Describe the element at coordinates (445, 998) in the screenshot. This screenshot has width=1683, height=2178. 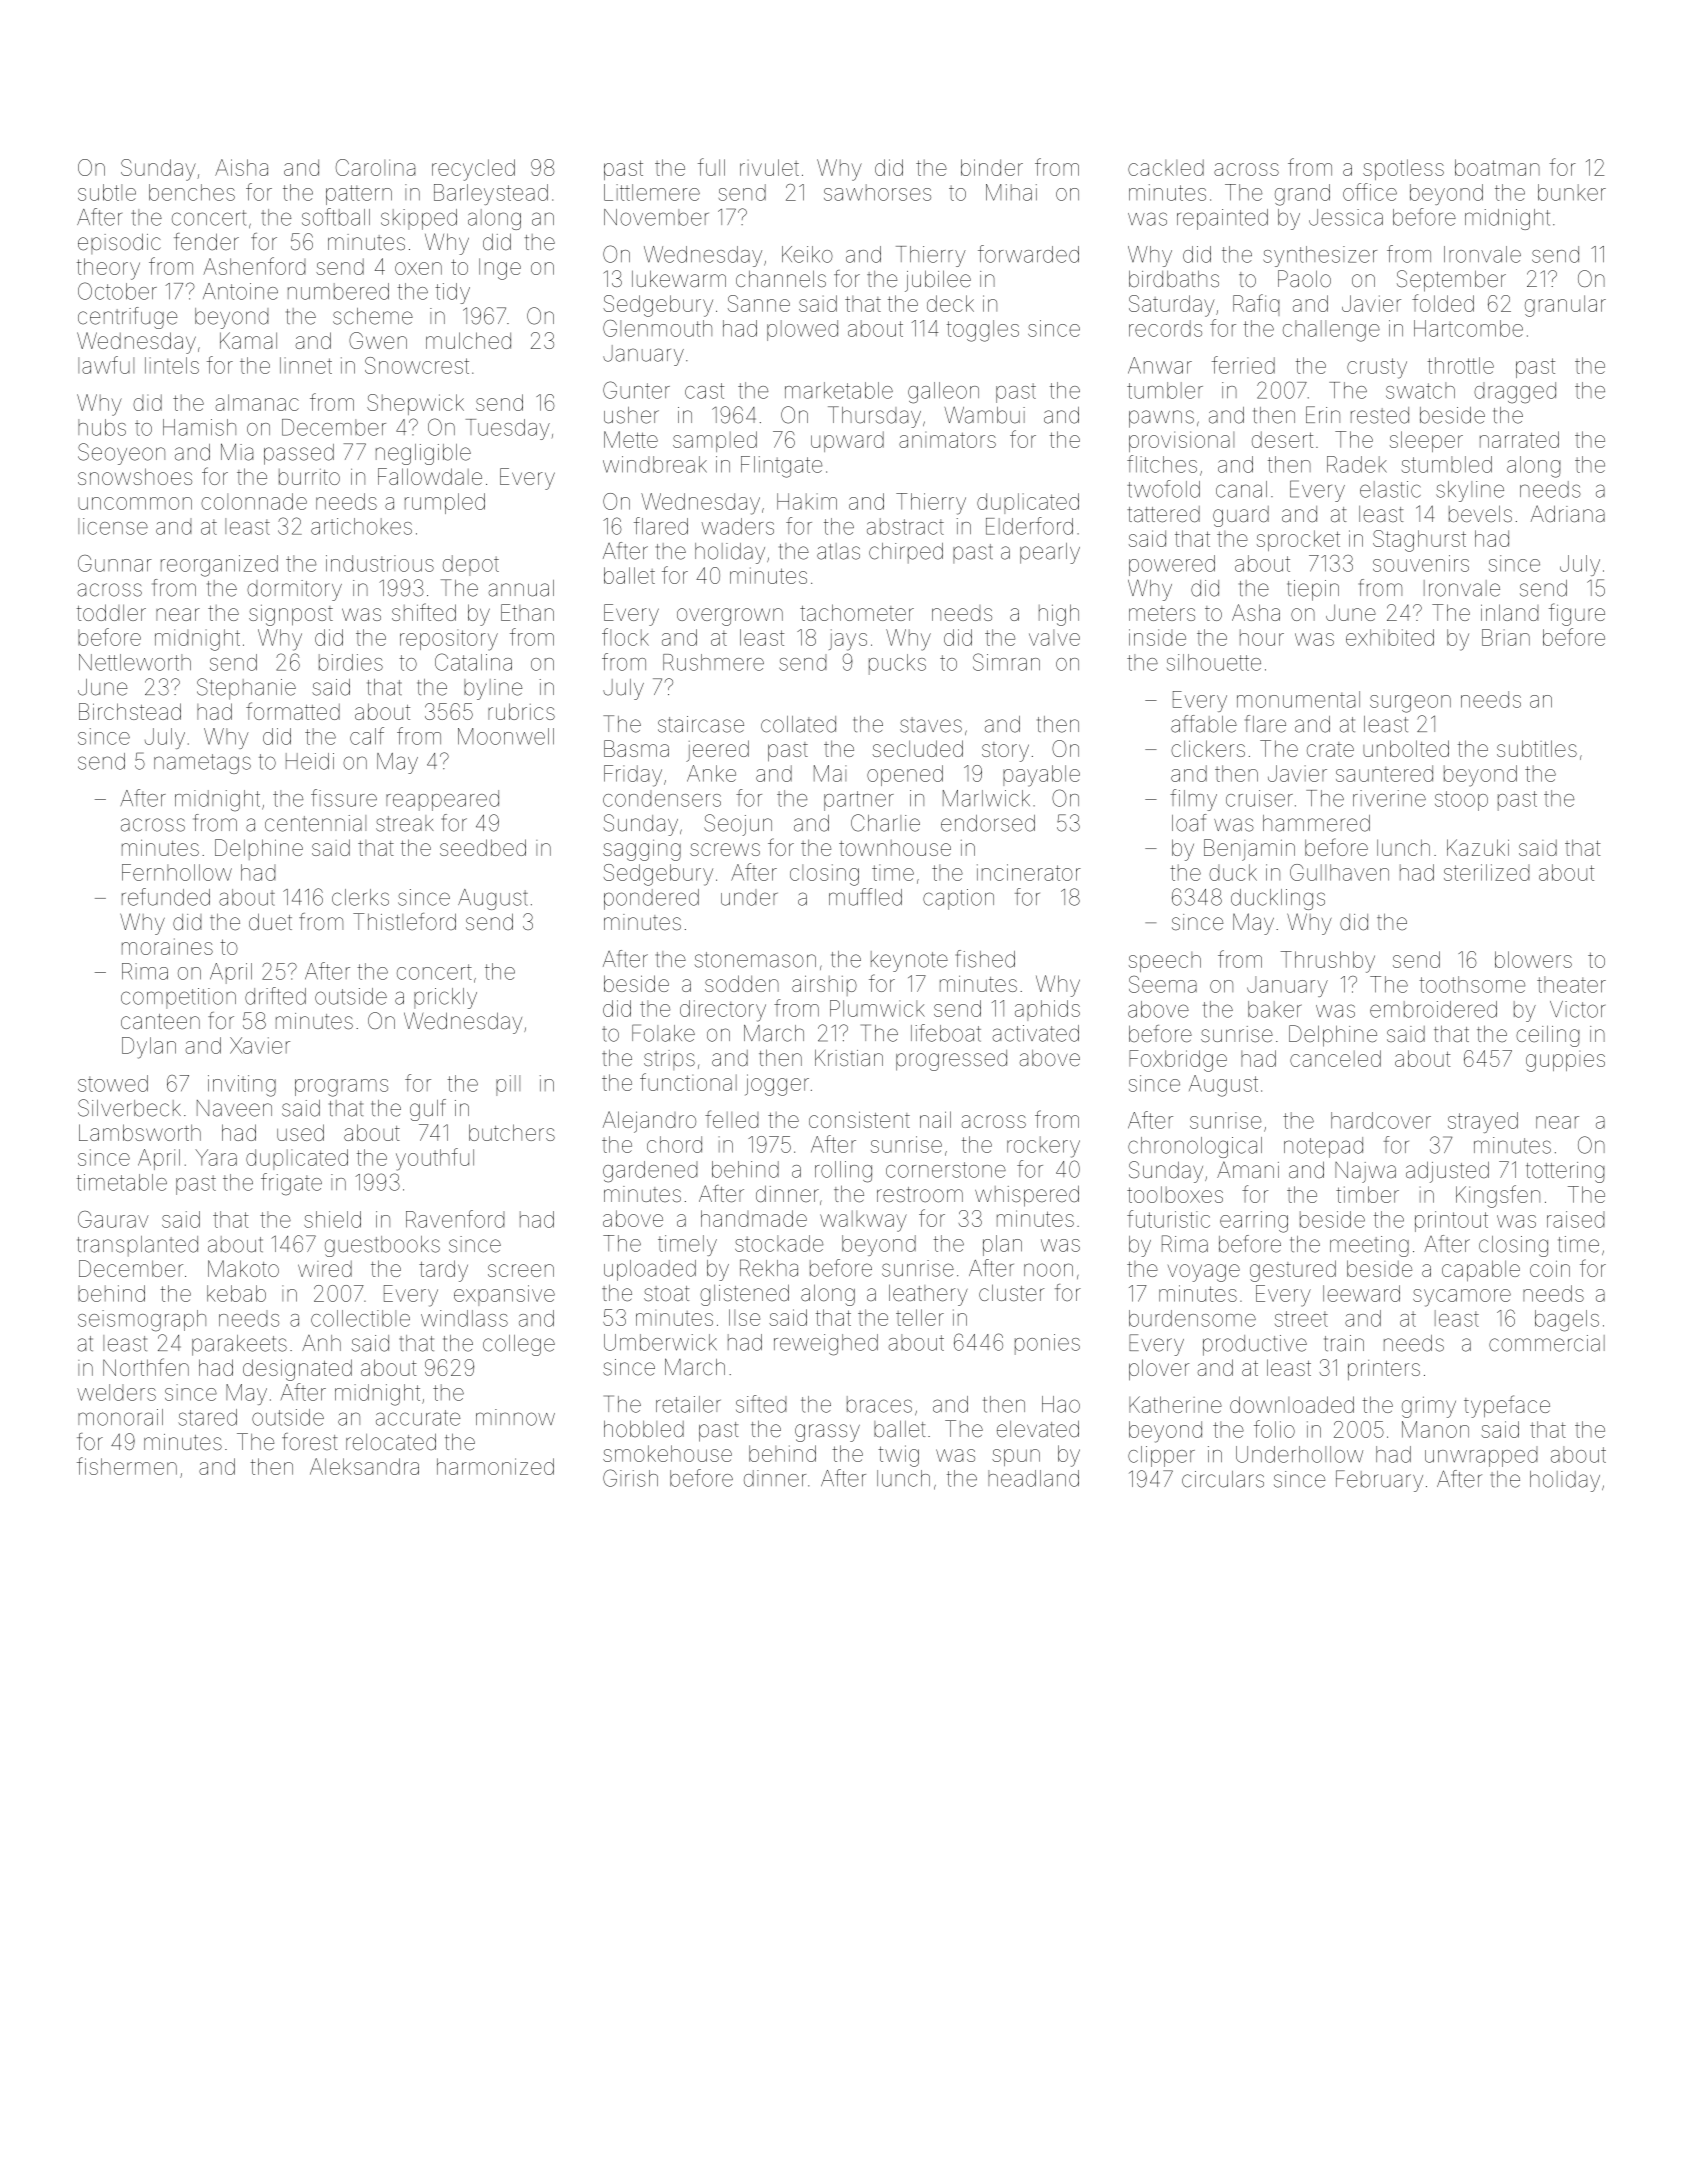
I see `prickly` at that location.
